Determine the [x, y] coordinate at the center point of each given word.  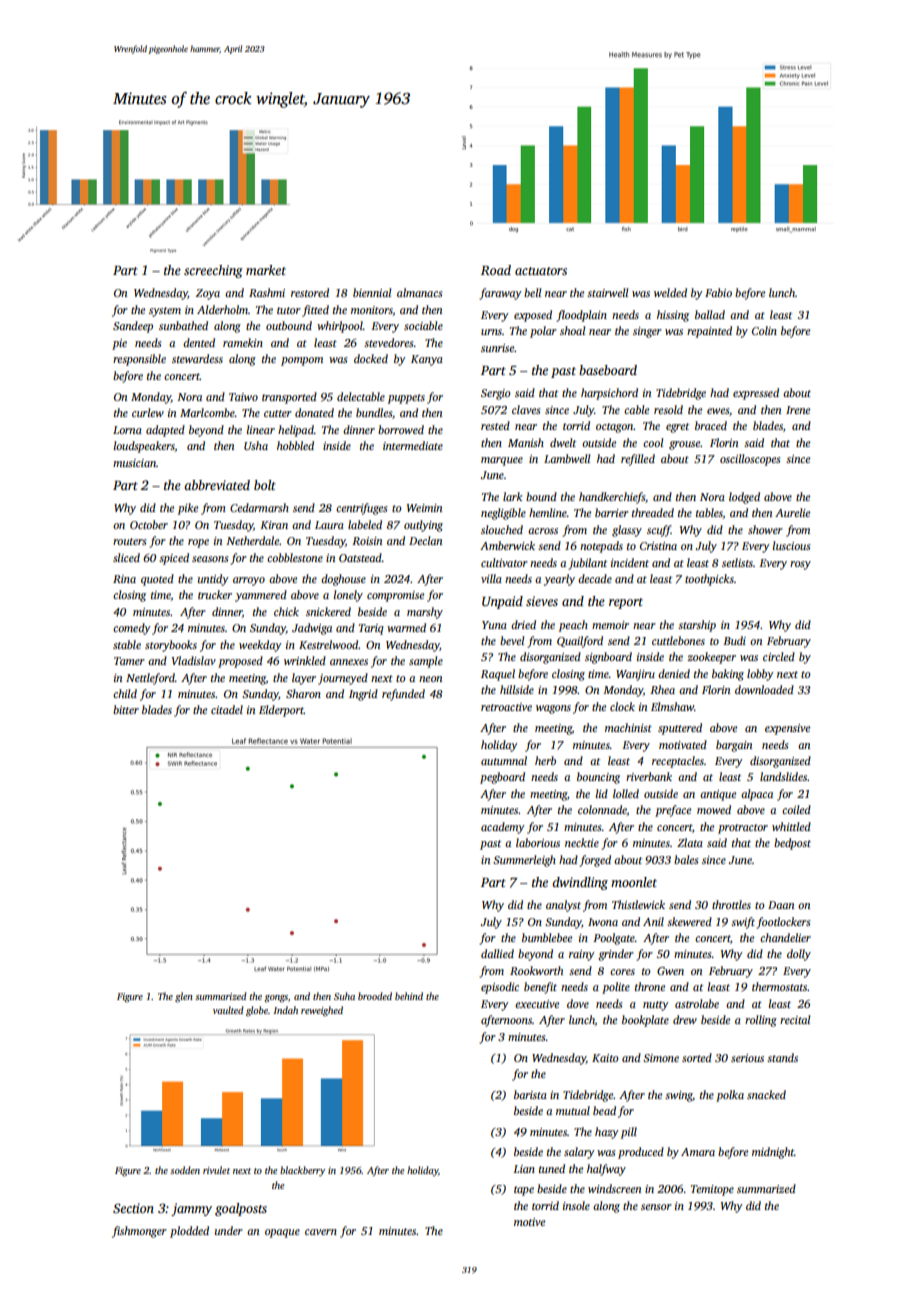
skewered [689, 921]
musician [134, 463]
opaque [282, 1233]
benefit [540, 988]
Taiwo [243, 397]
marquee [502, 461]
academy [503, 828]
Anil [653, 921]
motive [529, 1222]
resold [668, 409]
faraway [500, 294]
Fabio [718, 292]
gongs [276, 999]
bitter [126, 709]
